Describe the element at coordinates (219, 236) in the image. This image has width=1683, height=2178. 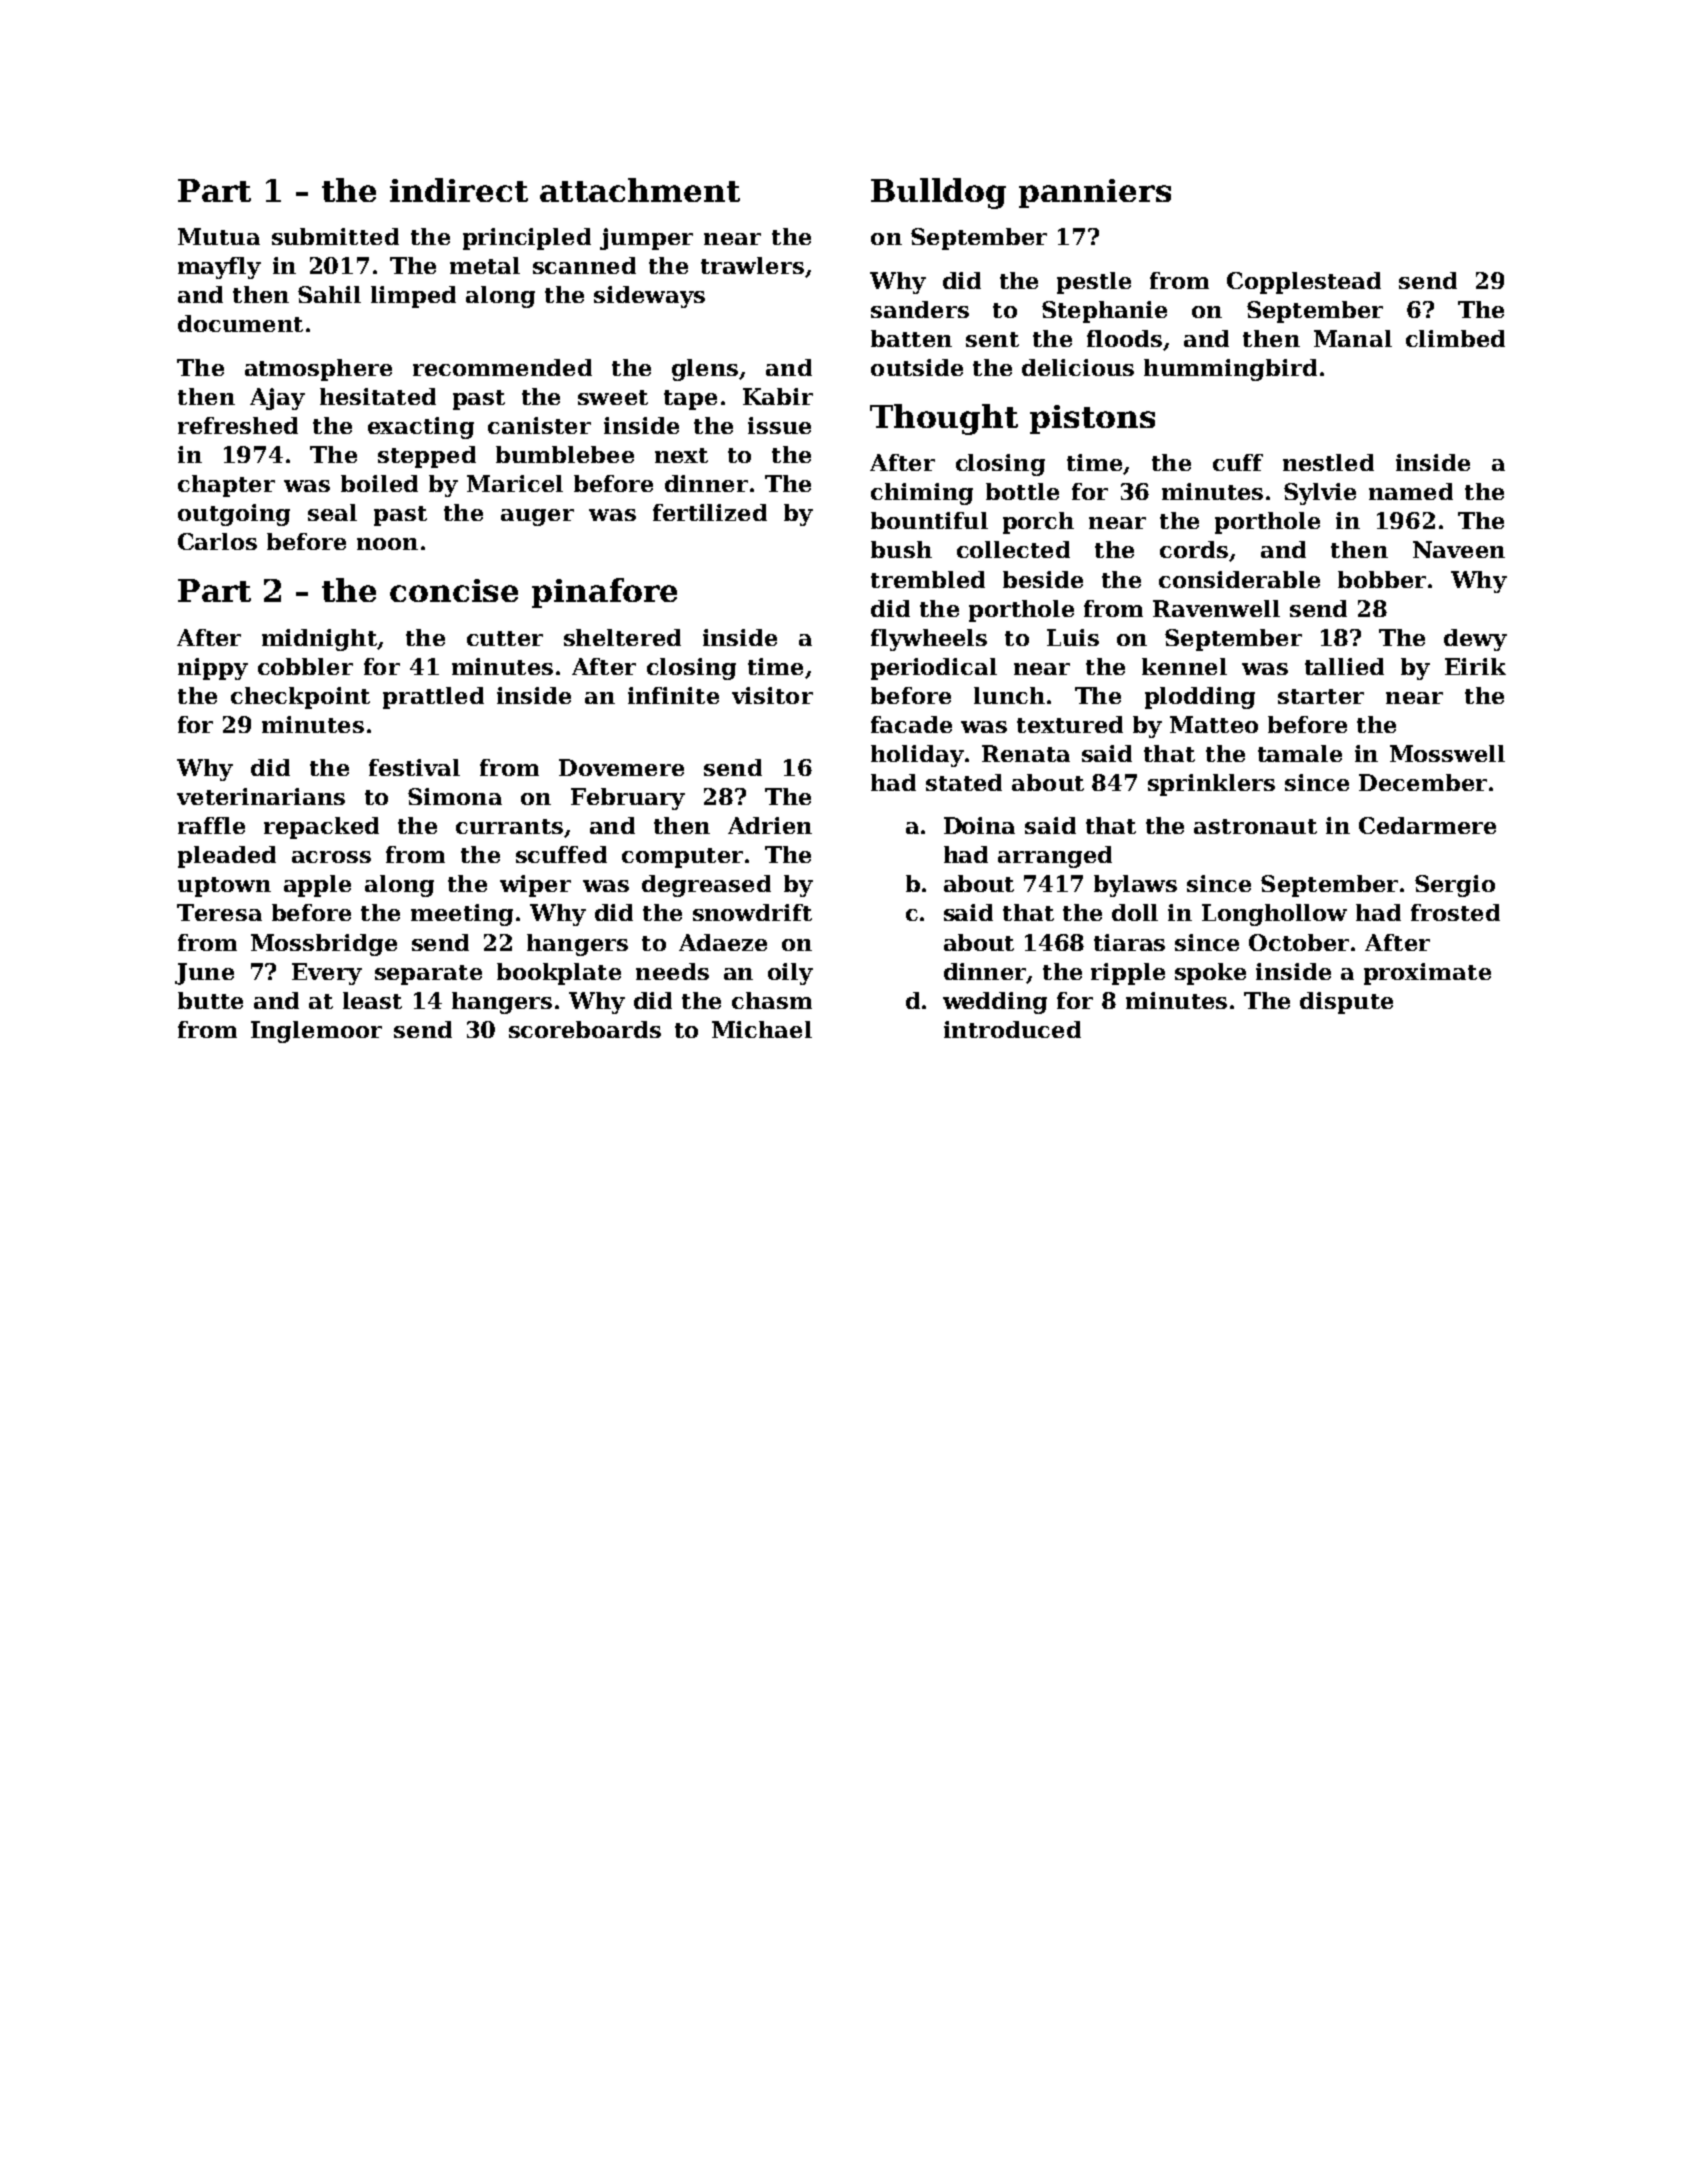
I see `Mutua` at that location.
